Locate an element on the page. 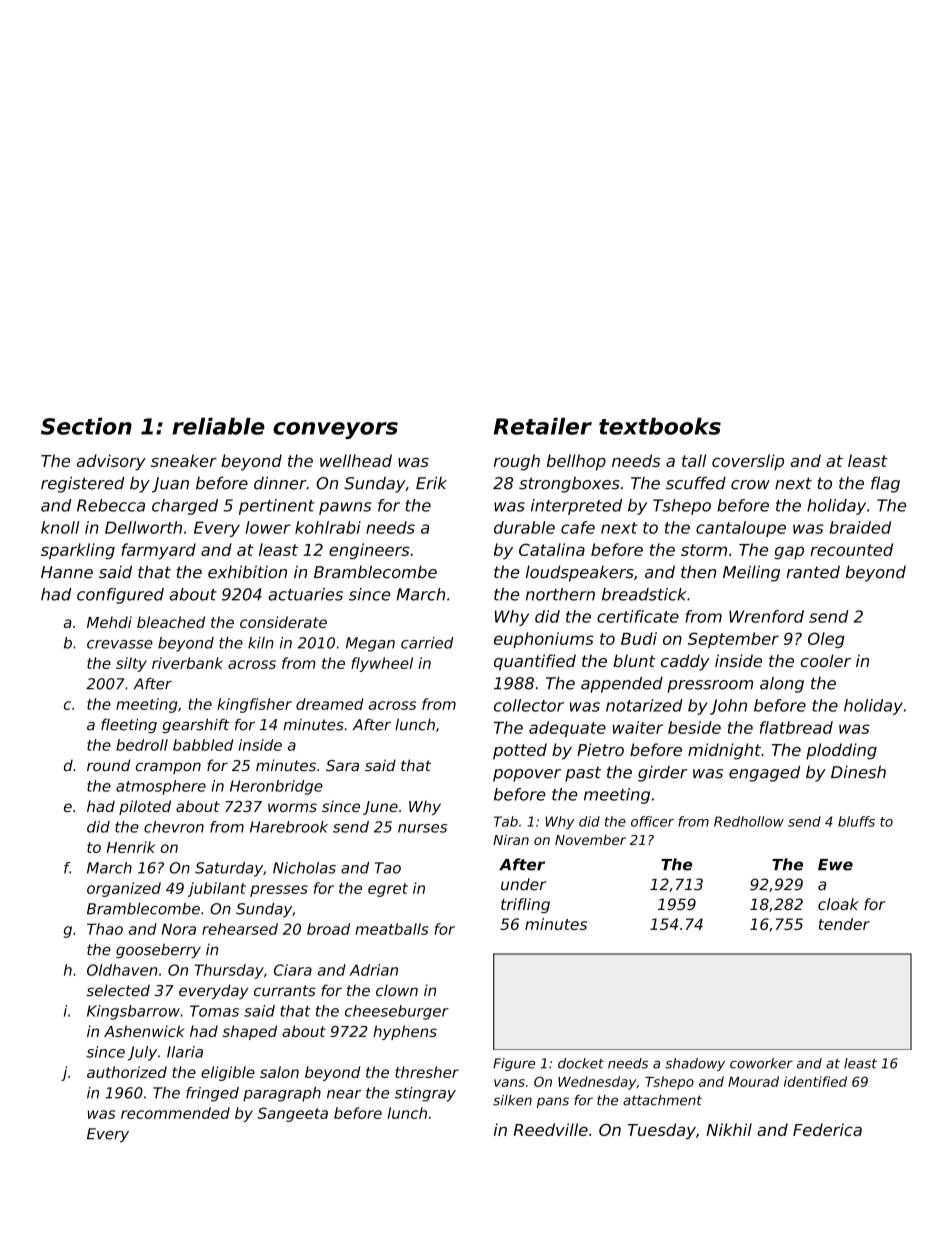 The width and height of the document is (952, 1233). Redhollow is located at coordinates (749, 821).
